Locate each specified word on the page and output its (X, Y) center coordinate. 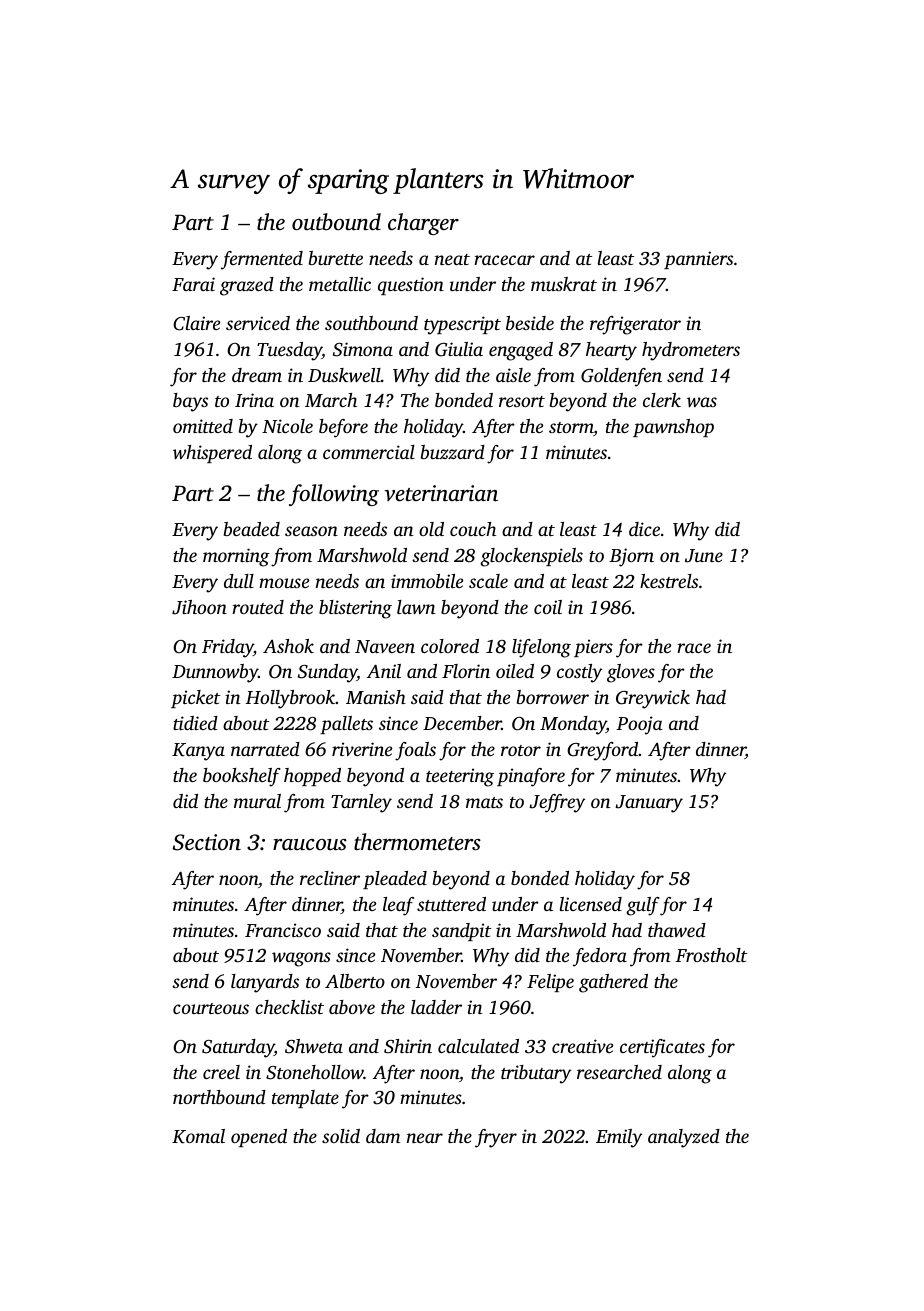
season (311, 531)
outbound (336, 222)
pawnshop (673, 428)
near (425, 1138)
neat (452, 259)
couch (473, 529)
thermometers (417, 842)
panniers (698, 260)
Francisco (283, 930)
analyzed (684, 1138)
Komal (198, 1136)
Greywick (653, 699)
